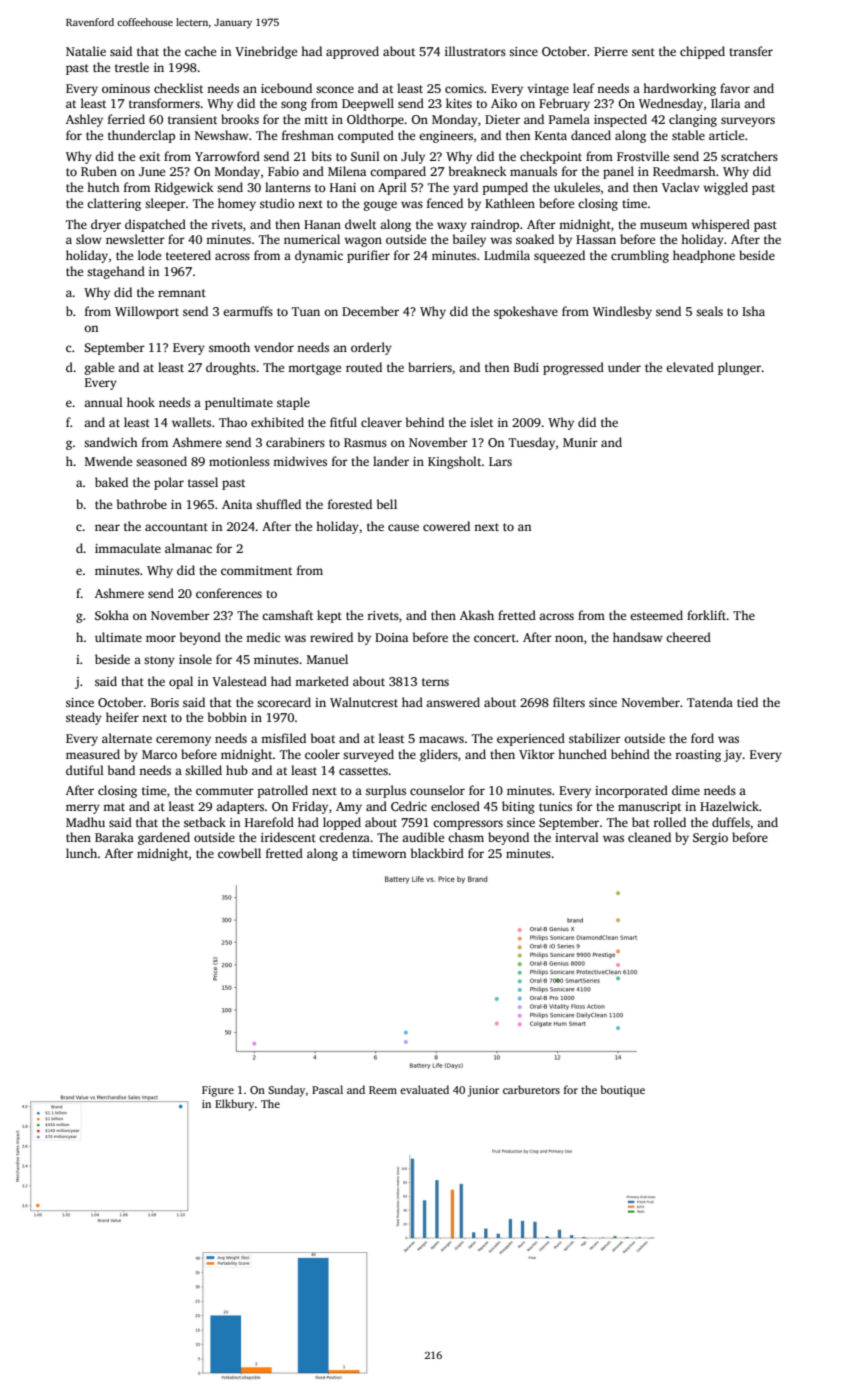  Describe the element at coordinates (391, 637) in the screenshot. I see `Doina` at that location.
